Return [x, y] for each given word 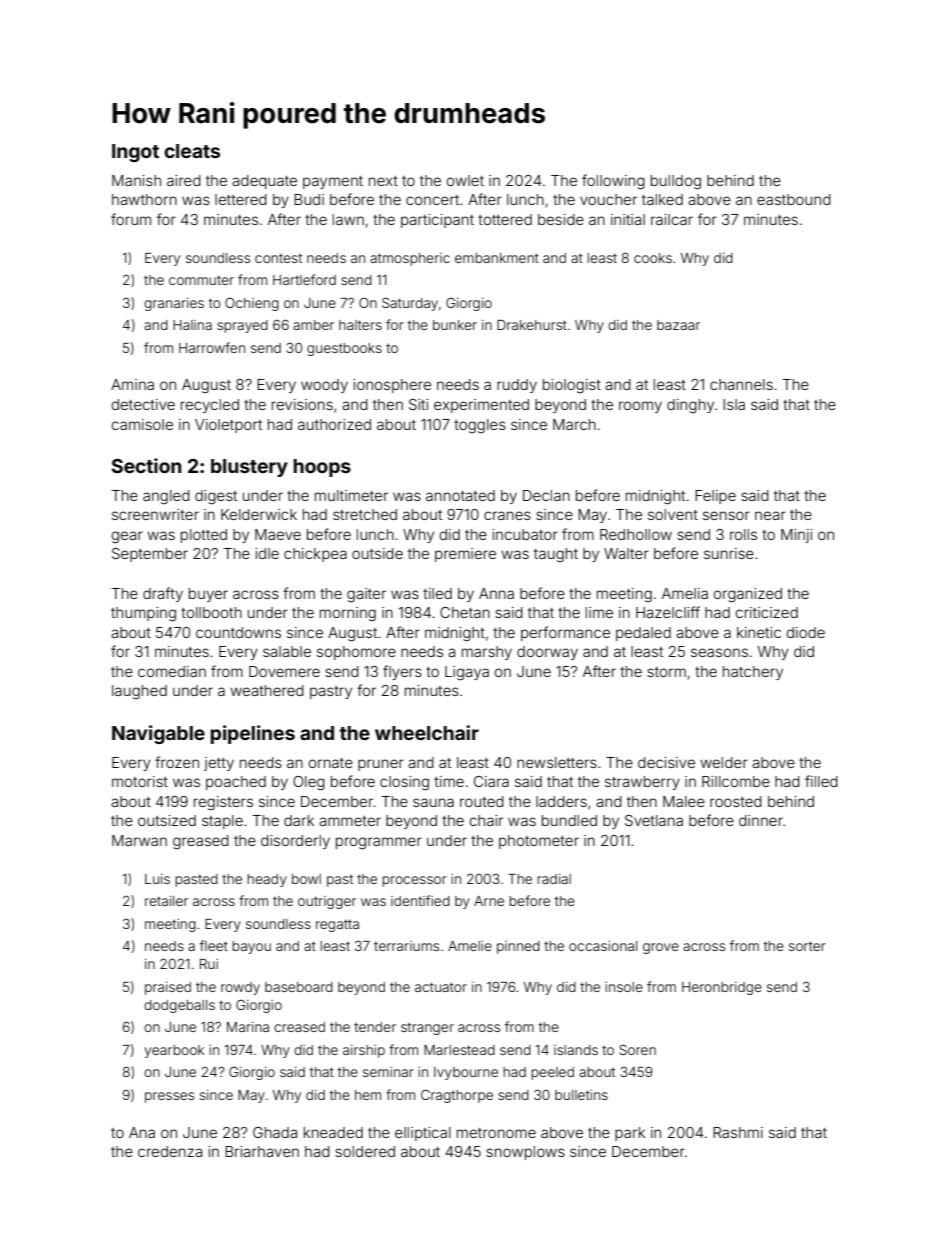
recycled [210, 406]
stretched [365, 514]
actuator [441, 987]
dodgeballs [179, 1006]
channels [741, 384]
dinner [761, 820]
